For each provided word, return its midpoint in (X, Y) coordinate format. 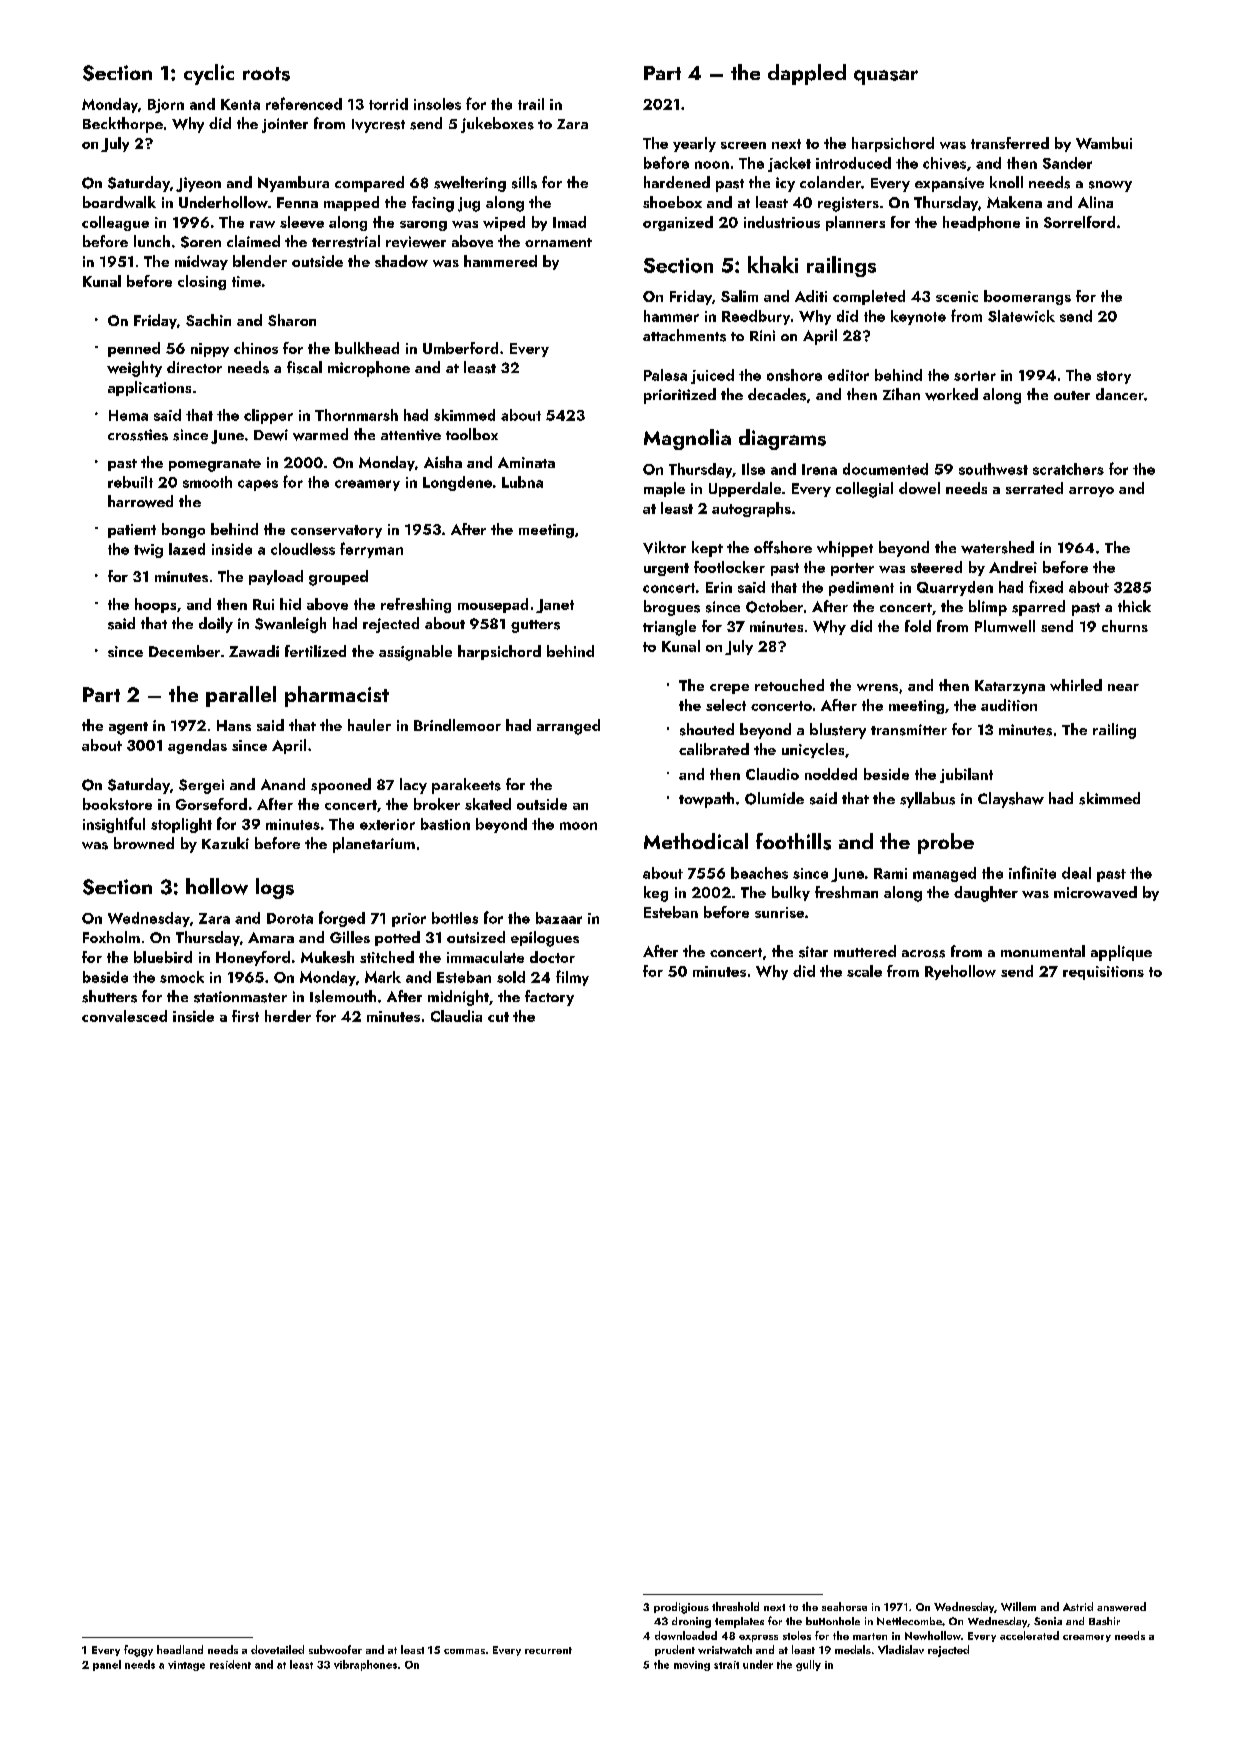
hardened (677, 182)
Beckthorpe (123, 125)
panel (107, 1665)
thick (1134, 606)
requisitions (1103, 973)
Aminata (526, 462)
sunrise (779, 912)
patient (132, 531)
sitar (813, 952)
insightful (114, 825)
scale (864, 971)
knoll (1006, 182)
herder (288, 1016)
